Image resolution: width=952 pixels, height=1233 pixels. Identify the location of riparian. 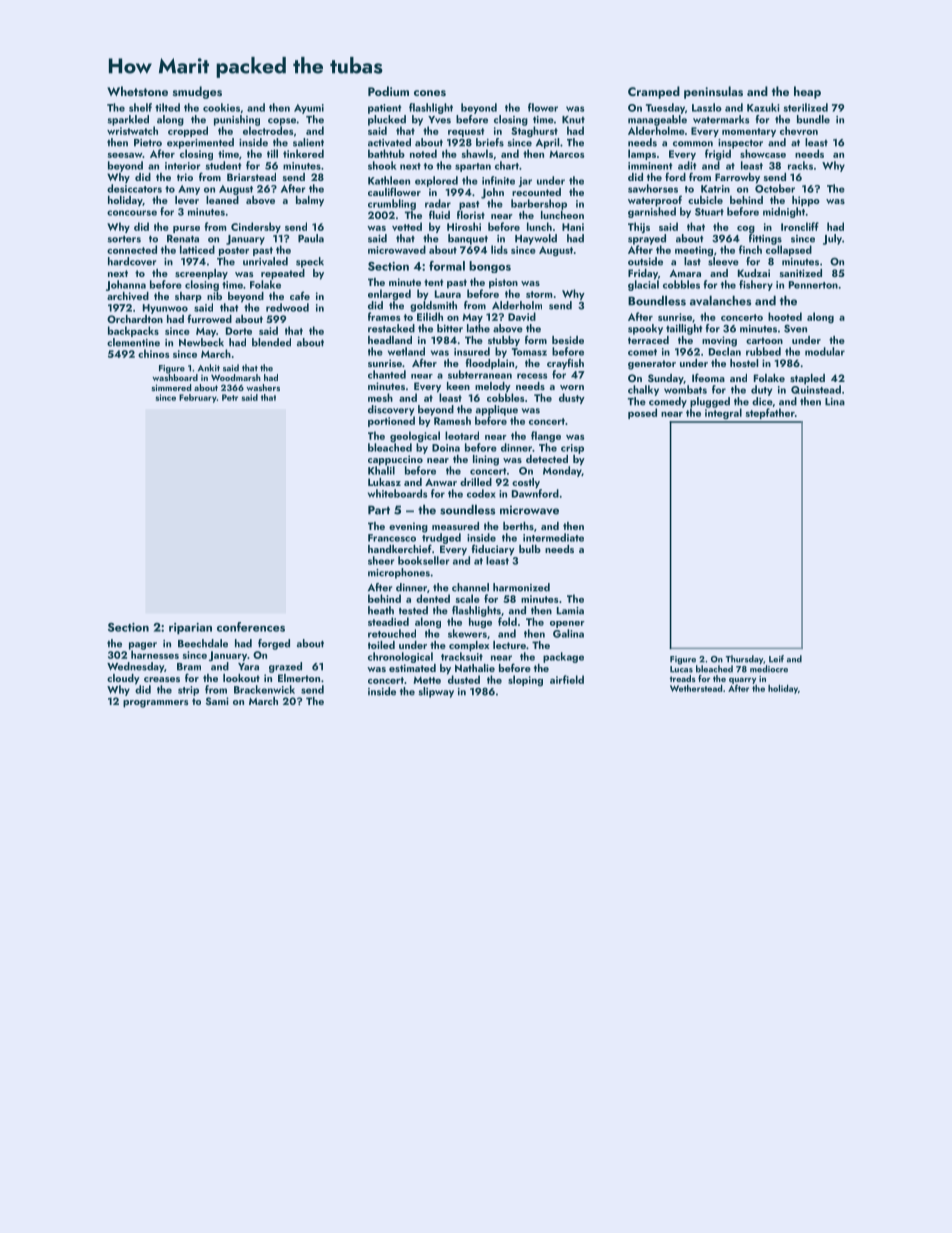
(190, 628).
